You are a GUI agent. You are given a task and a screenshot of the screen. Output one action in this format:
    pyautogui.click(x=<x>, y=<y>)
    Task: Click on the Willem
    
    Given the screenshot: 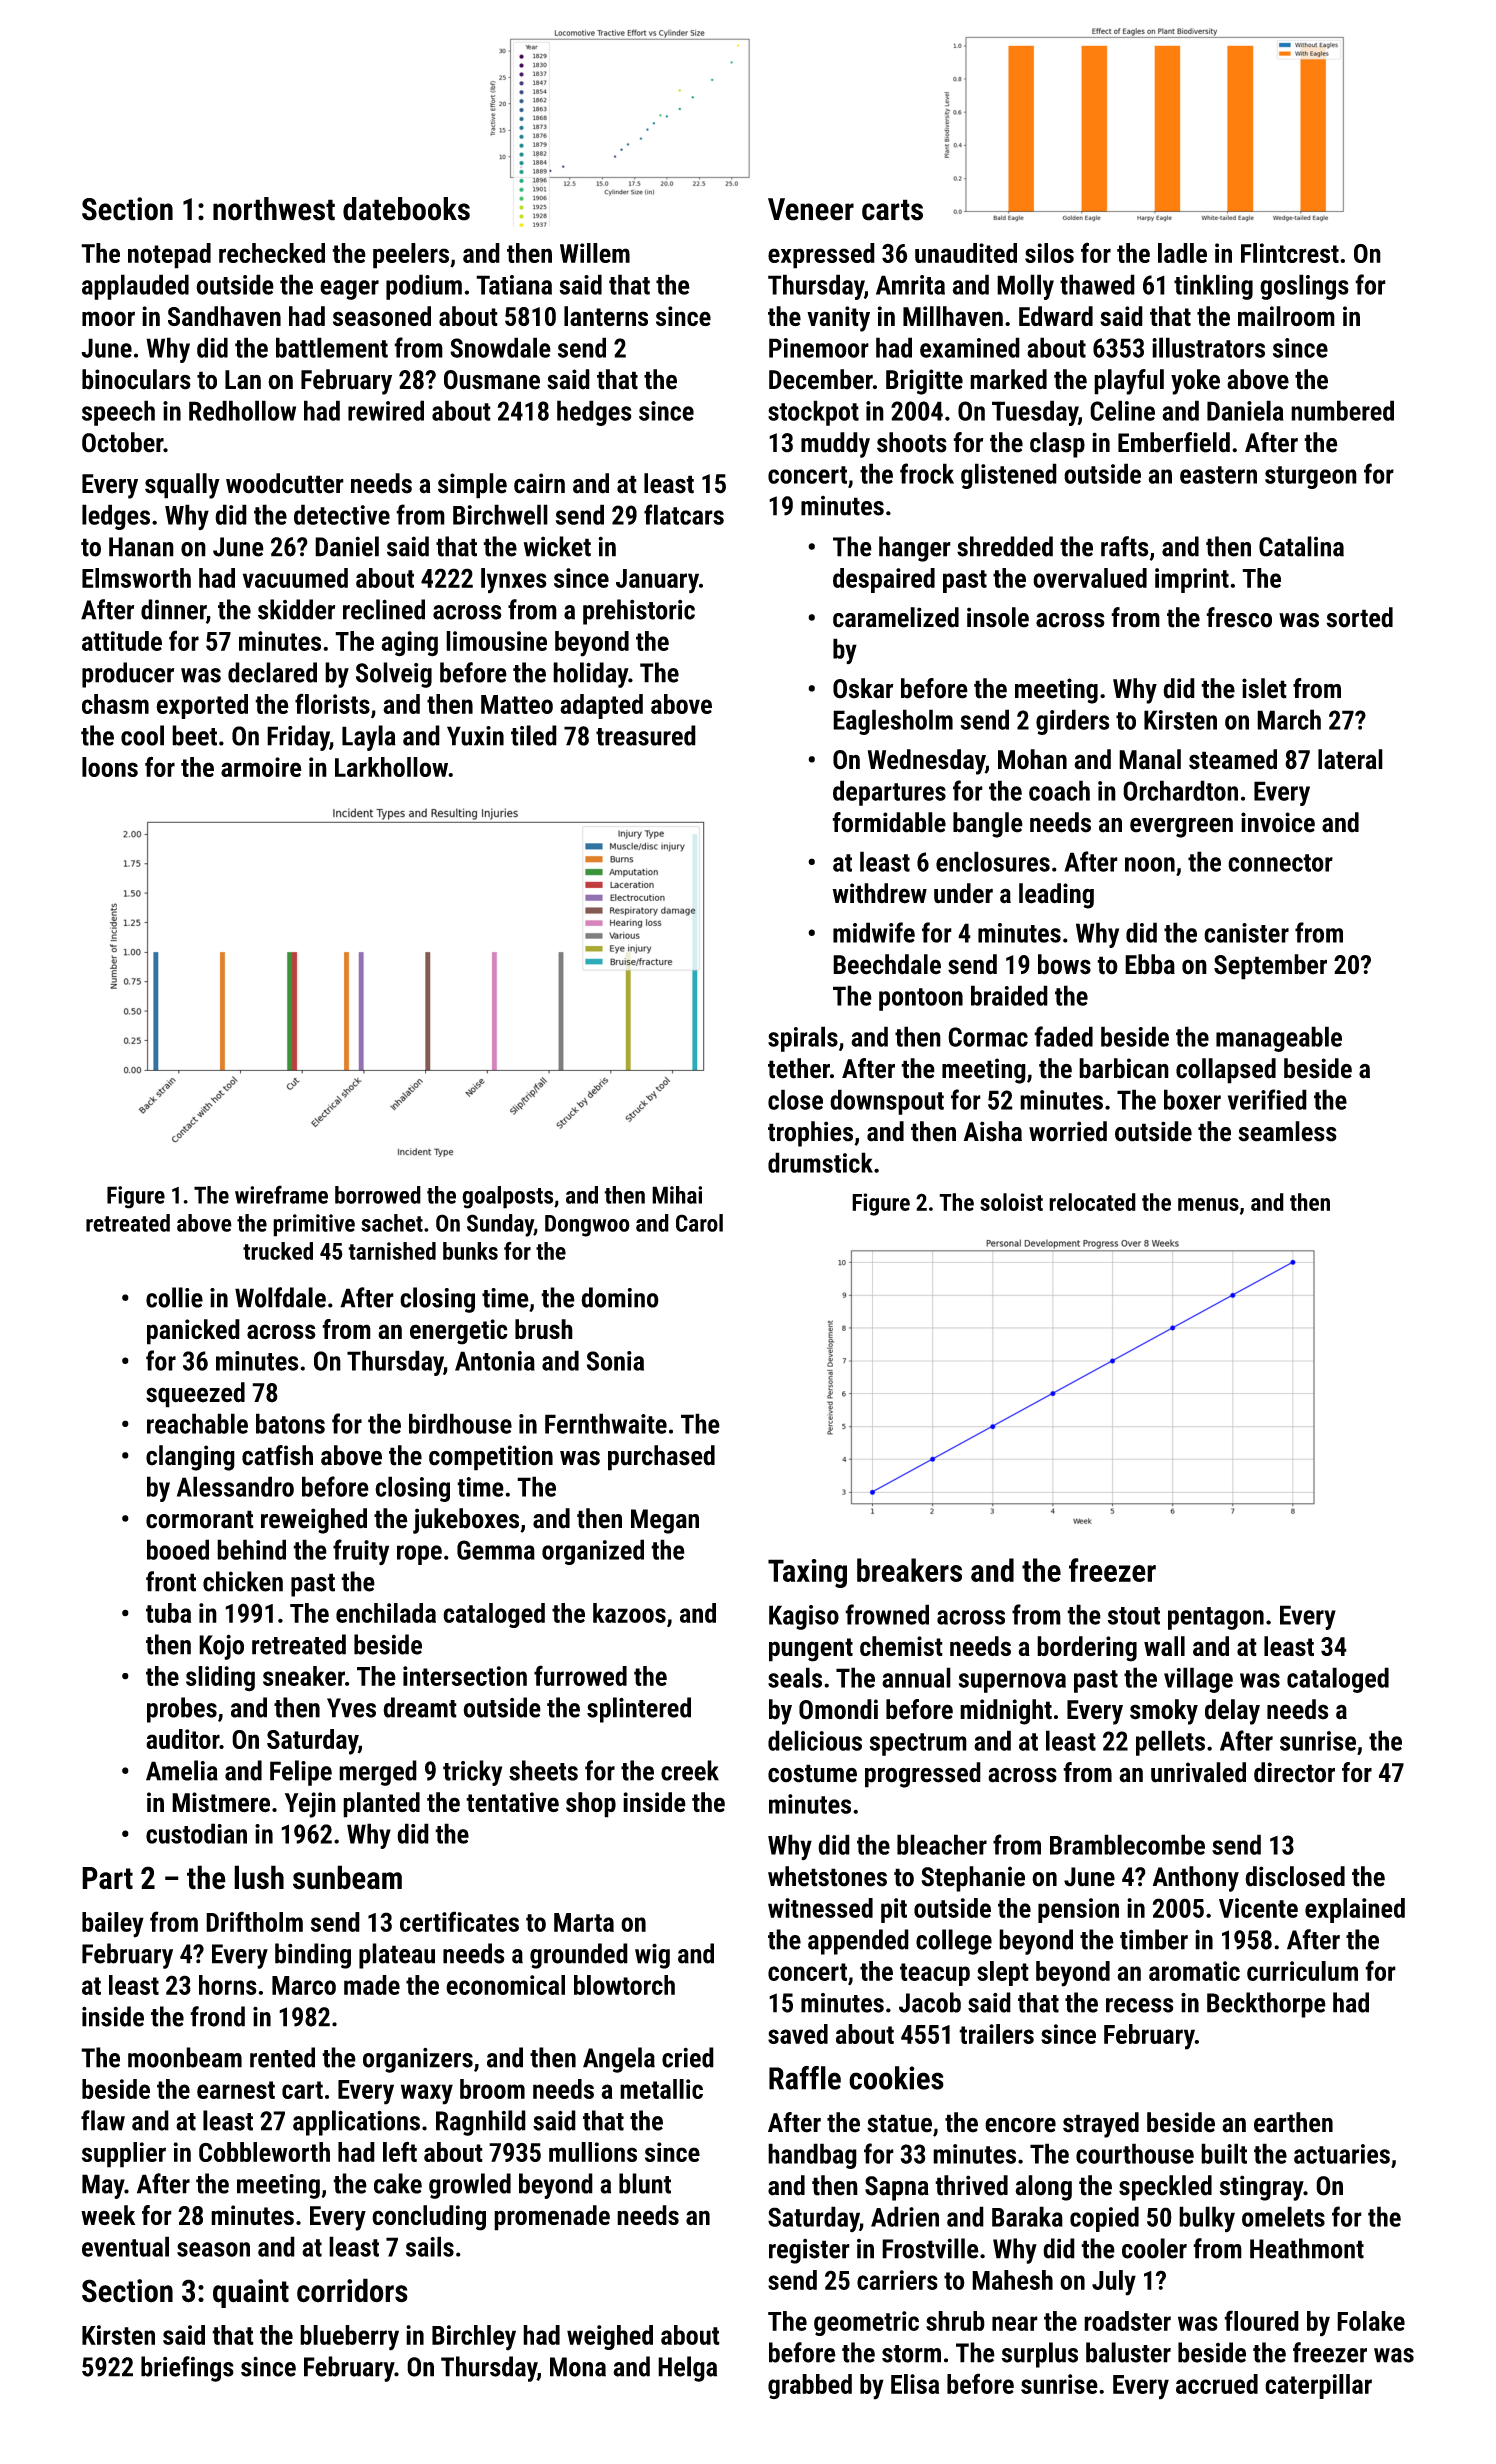 What is the action you would take?
    pyautogui.click(x=595, y=253)
